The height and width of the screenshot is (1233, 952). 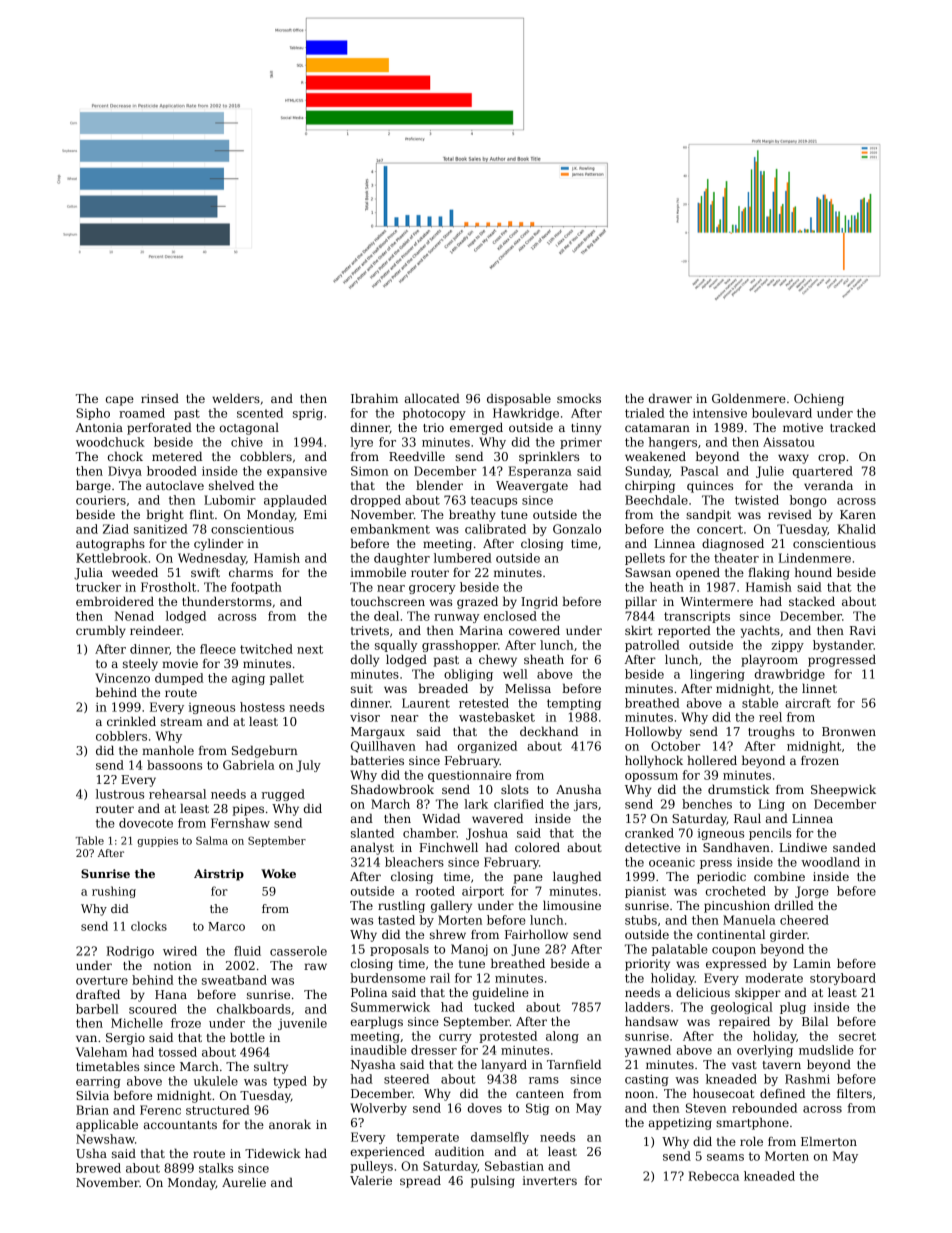 What do you see at coordinates (249, 765) in the screenshot?
I see `Gabriela` at bounding box center [249, 765].
